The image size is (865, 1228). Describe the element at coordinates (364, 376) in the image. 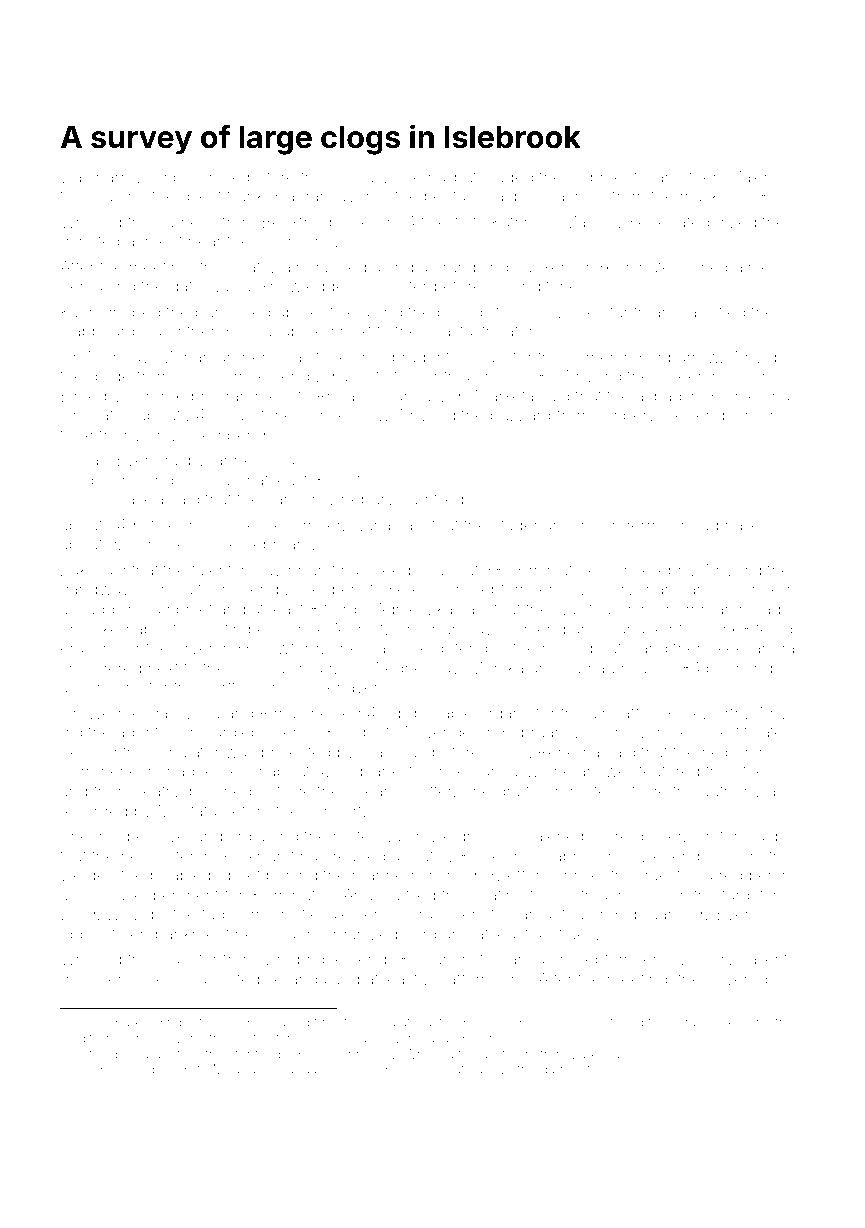

I see `ascots` at that location.
